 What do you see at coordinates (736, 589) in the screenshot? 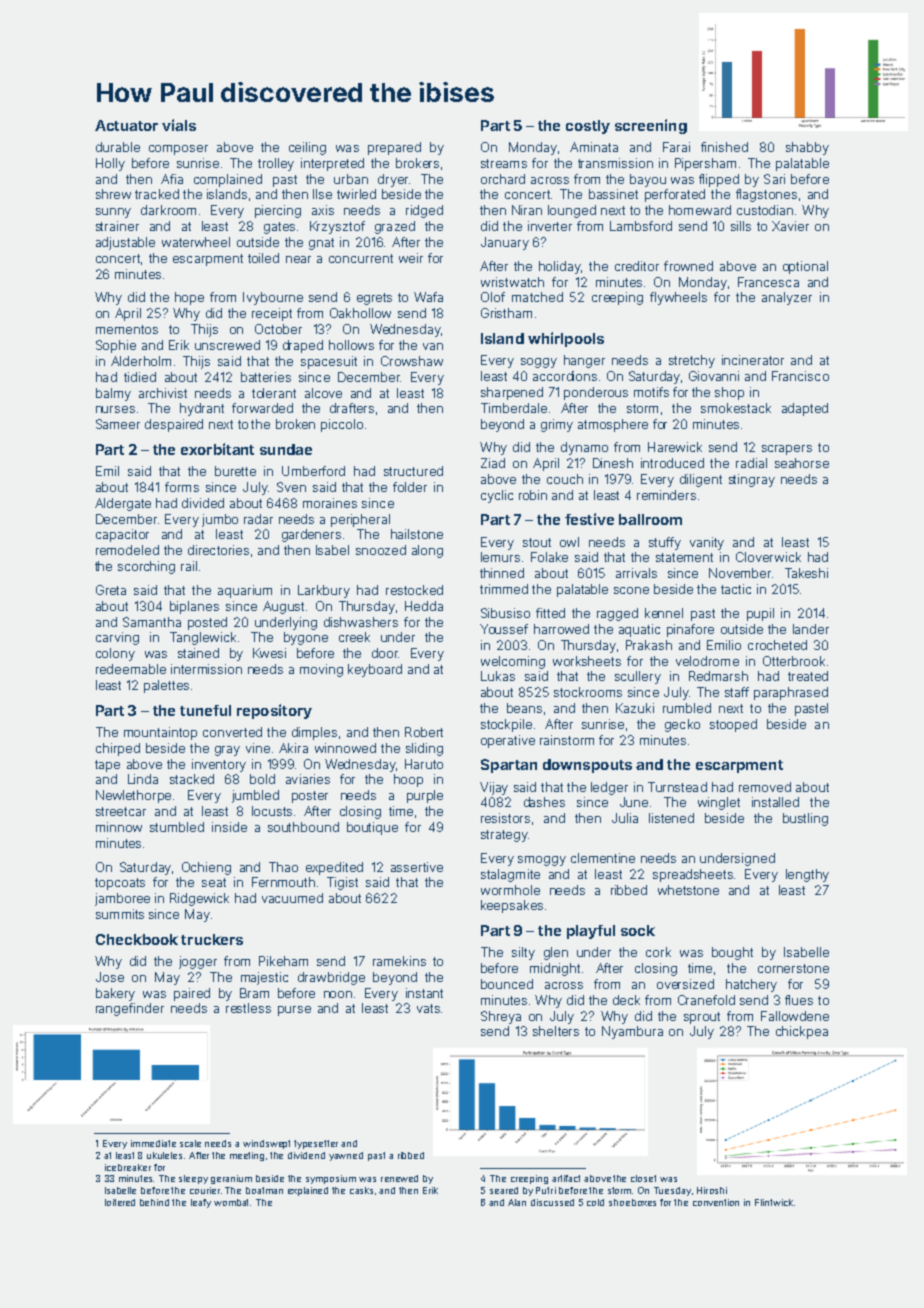
I see `tactic` at bounding box center [736, 589].
